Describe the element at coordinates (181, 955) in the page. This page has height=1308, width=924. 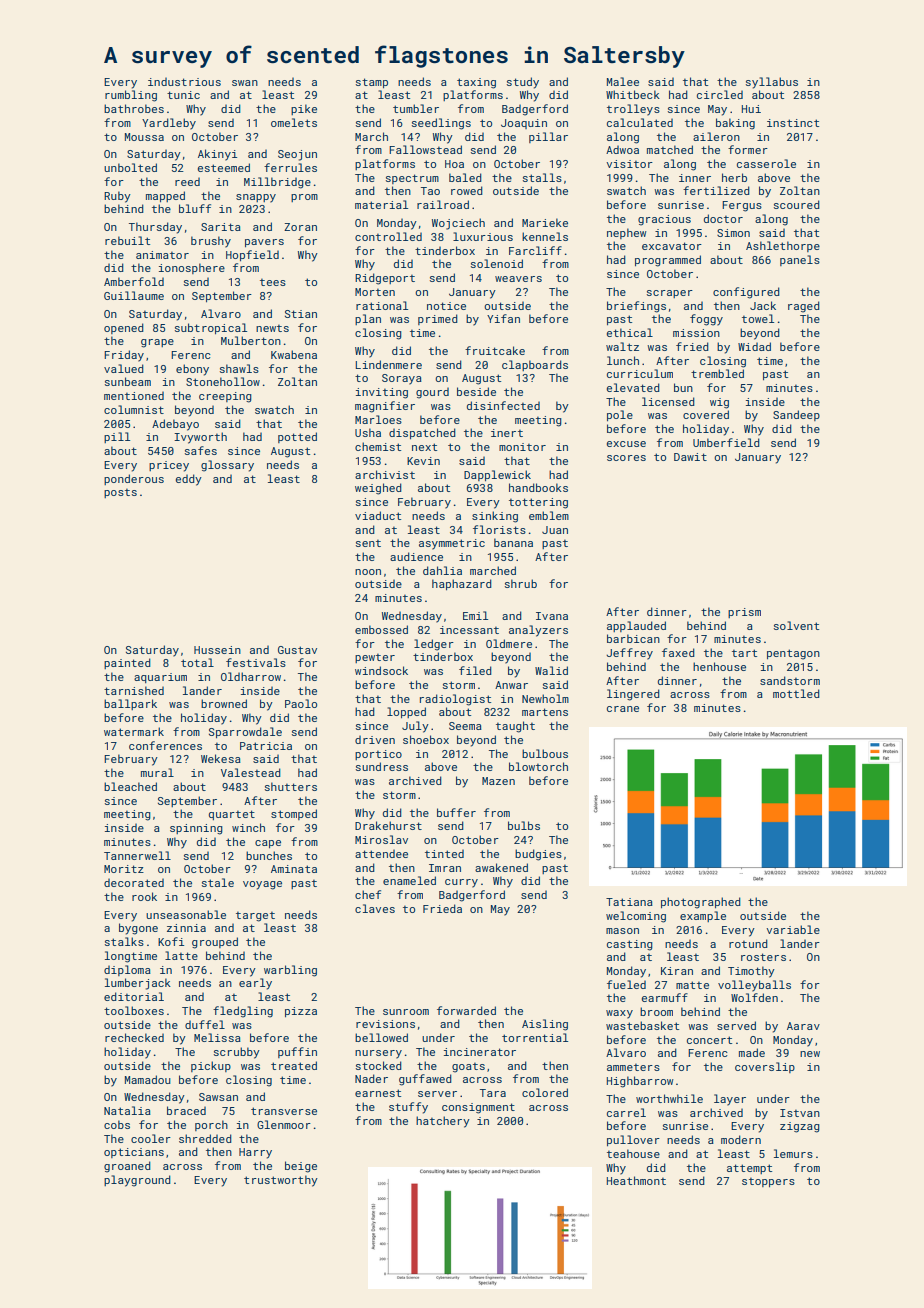
I see `latte` at that location.
